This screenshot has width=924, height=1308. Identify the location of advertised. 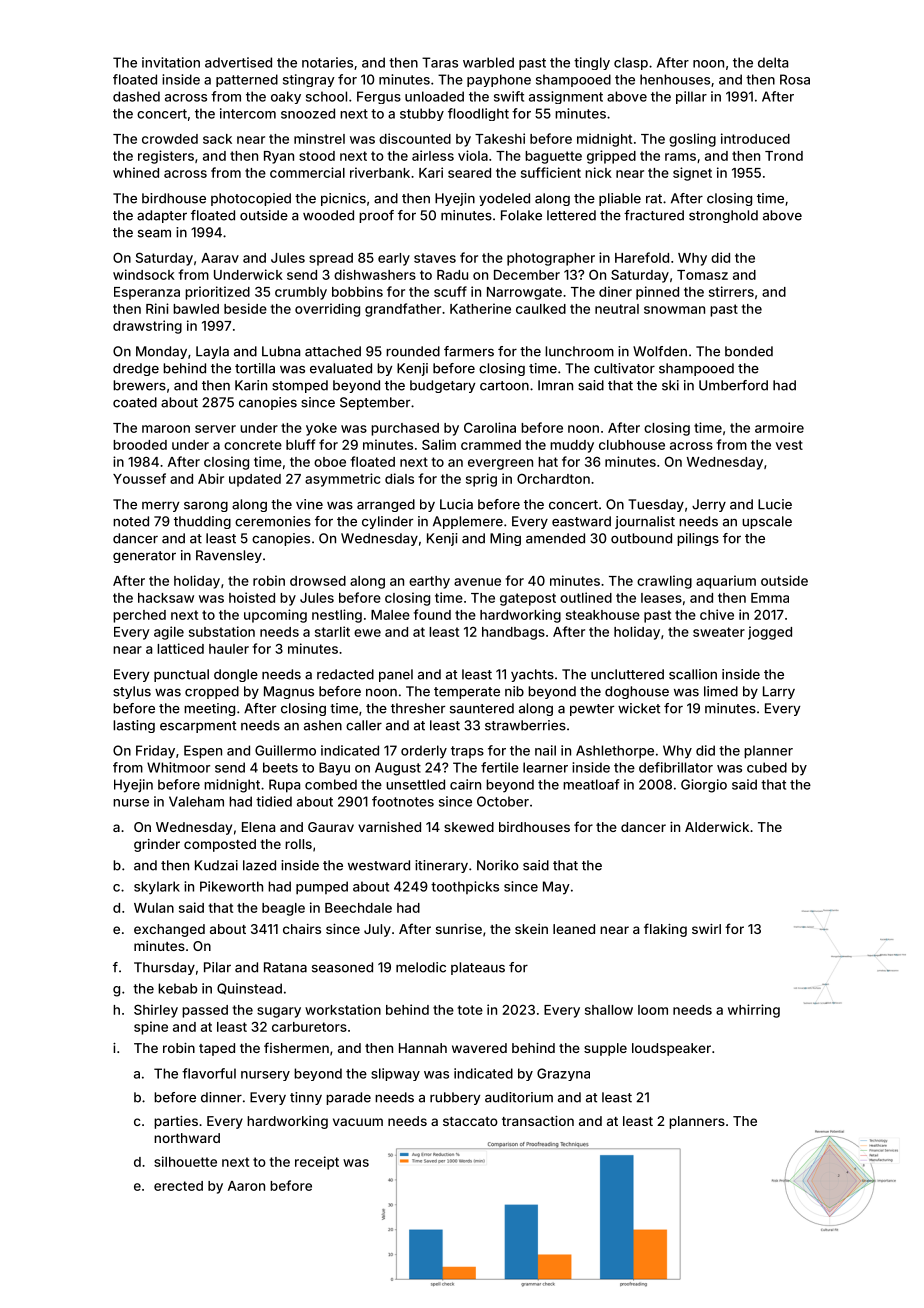
(238, 62).
